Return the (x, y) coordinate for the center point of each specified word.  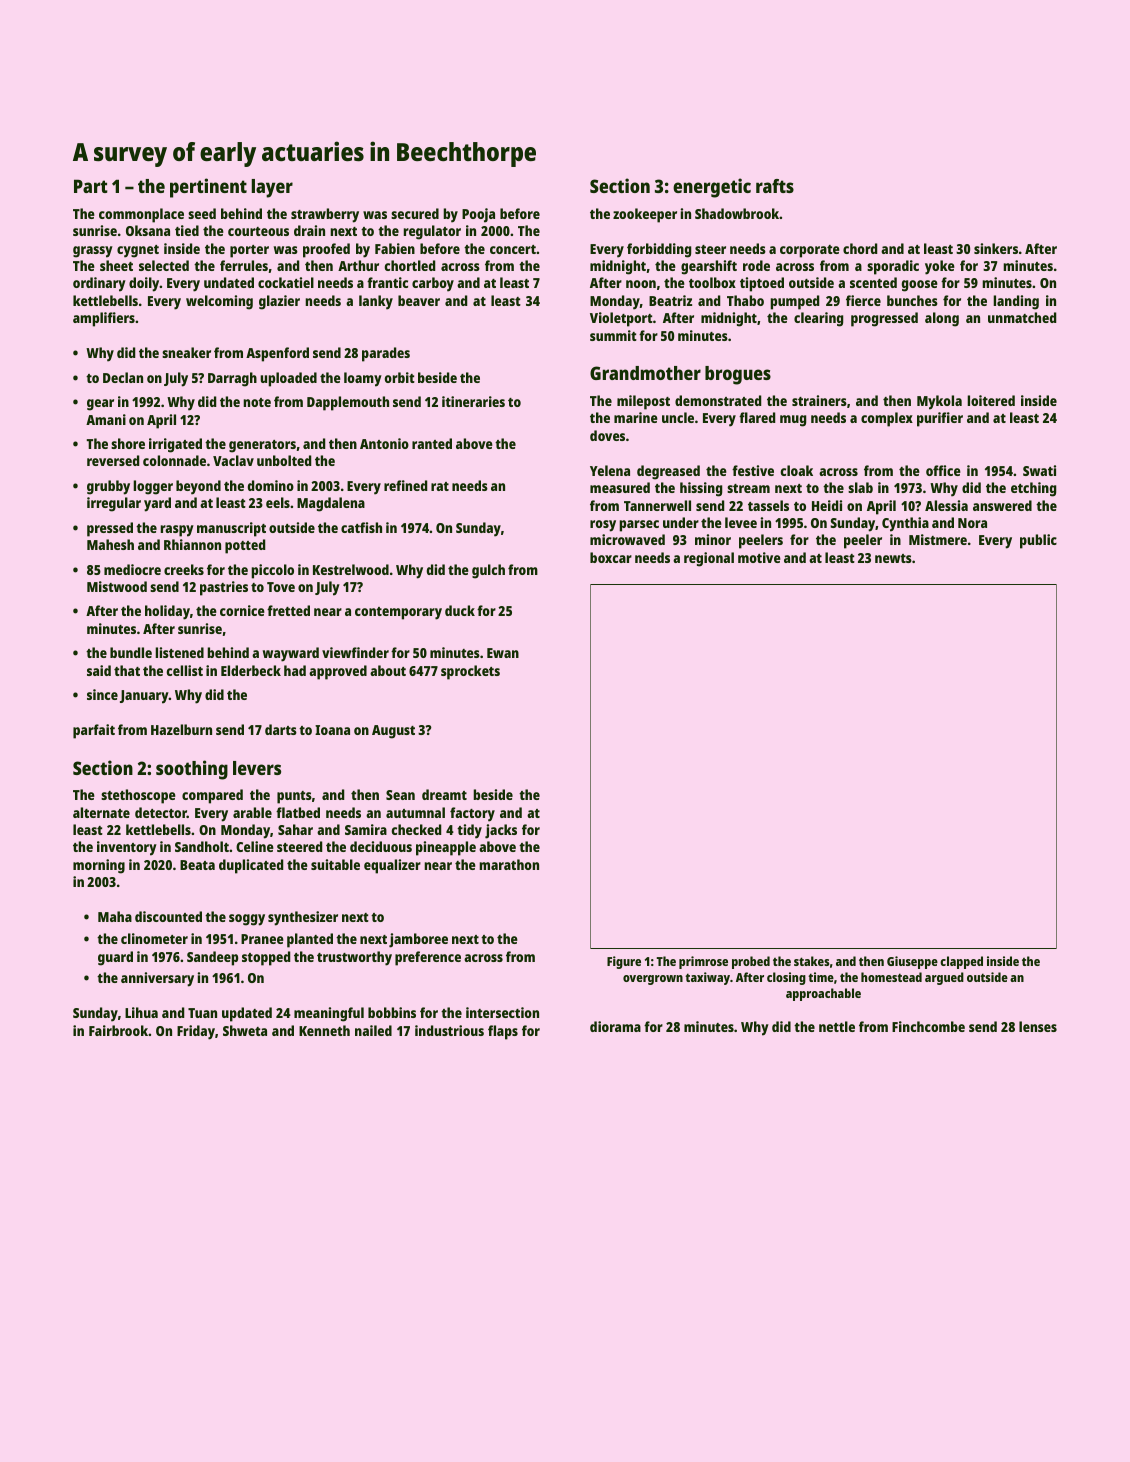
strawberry (325, 215)
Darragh (232, 379)
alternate (101, 812)
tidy (469, 831)
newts (893, 558)
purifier (940, 419)
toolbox (712, 282)
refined (405, 485)
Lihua (141, 1012)
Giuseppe (912, 962)
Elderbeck (251, 670)
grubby (108, 487)
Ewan (503, 653)
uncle (678, 417)
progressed (884, 319)
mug (793, 421)
